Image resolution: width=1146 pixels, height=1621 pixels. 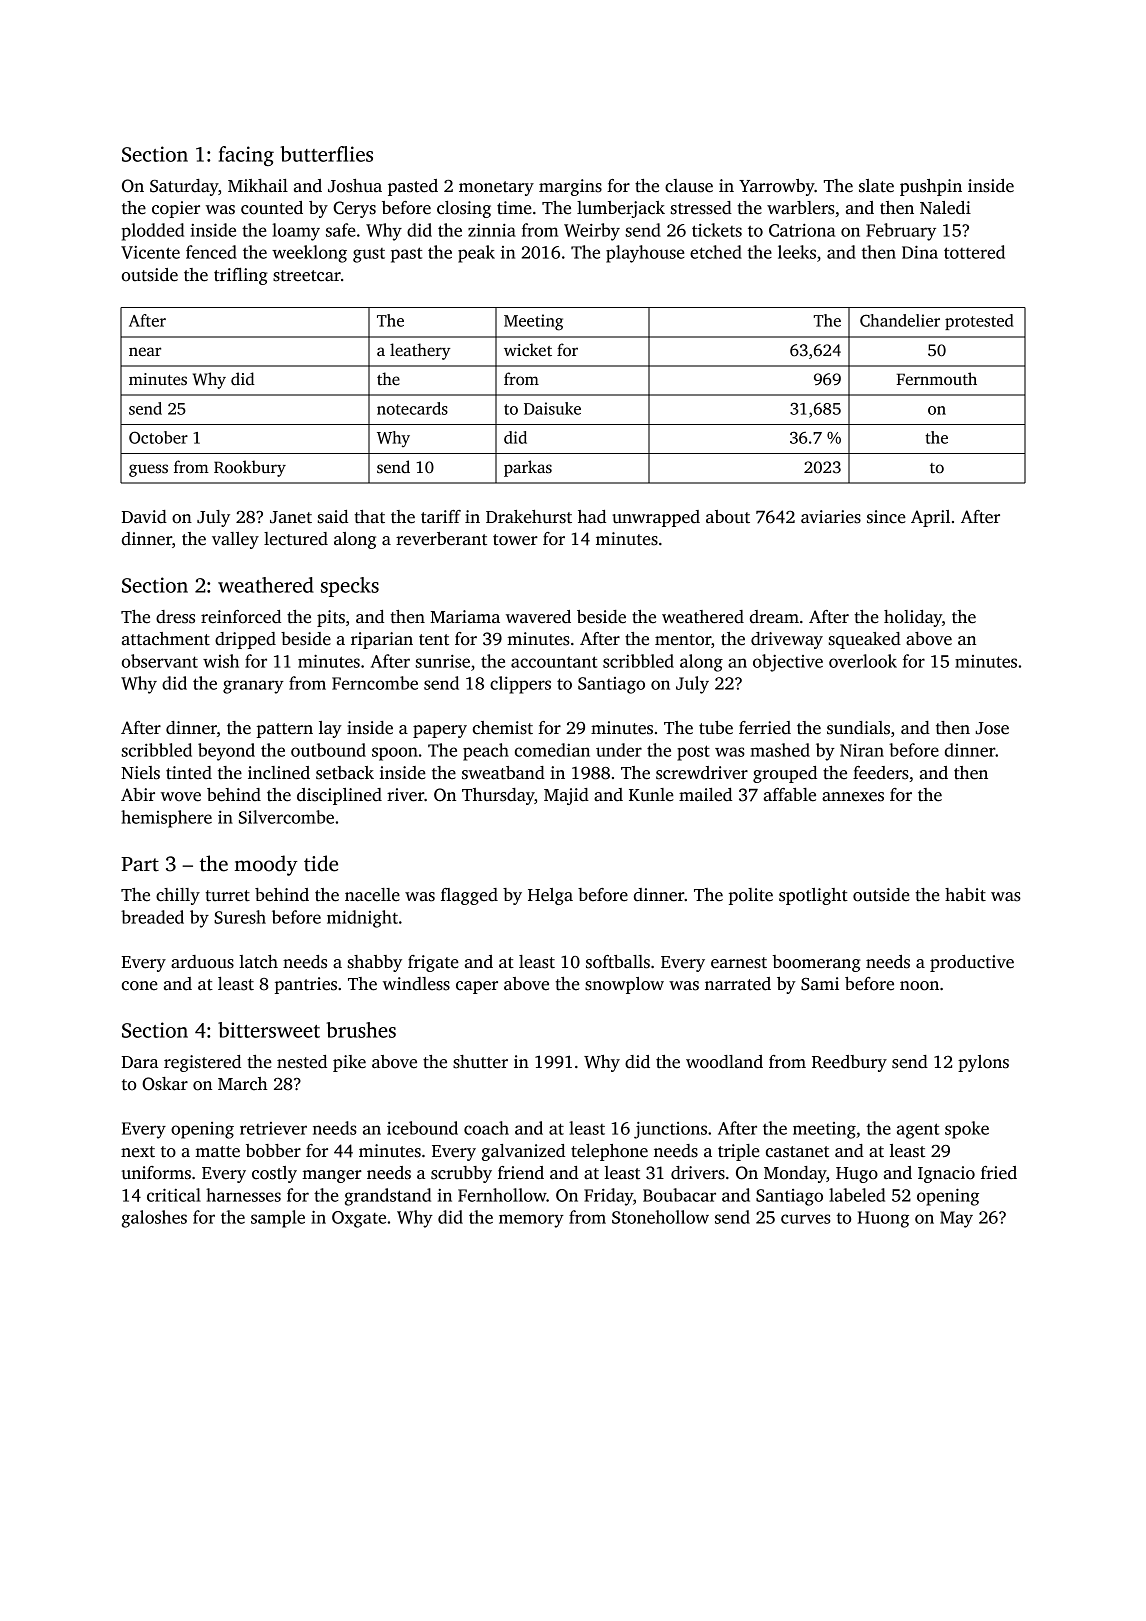 I want to click on Daisuke, so click(x=552, y=408).
